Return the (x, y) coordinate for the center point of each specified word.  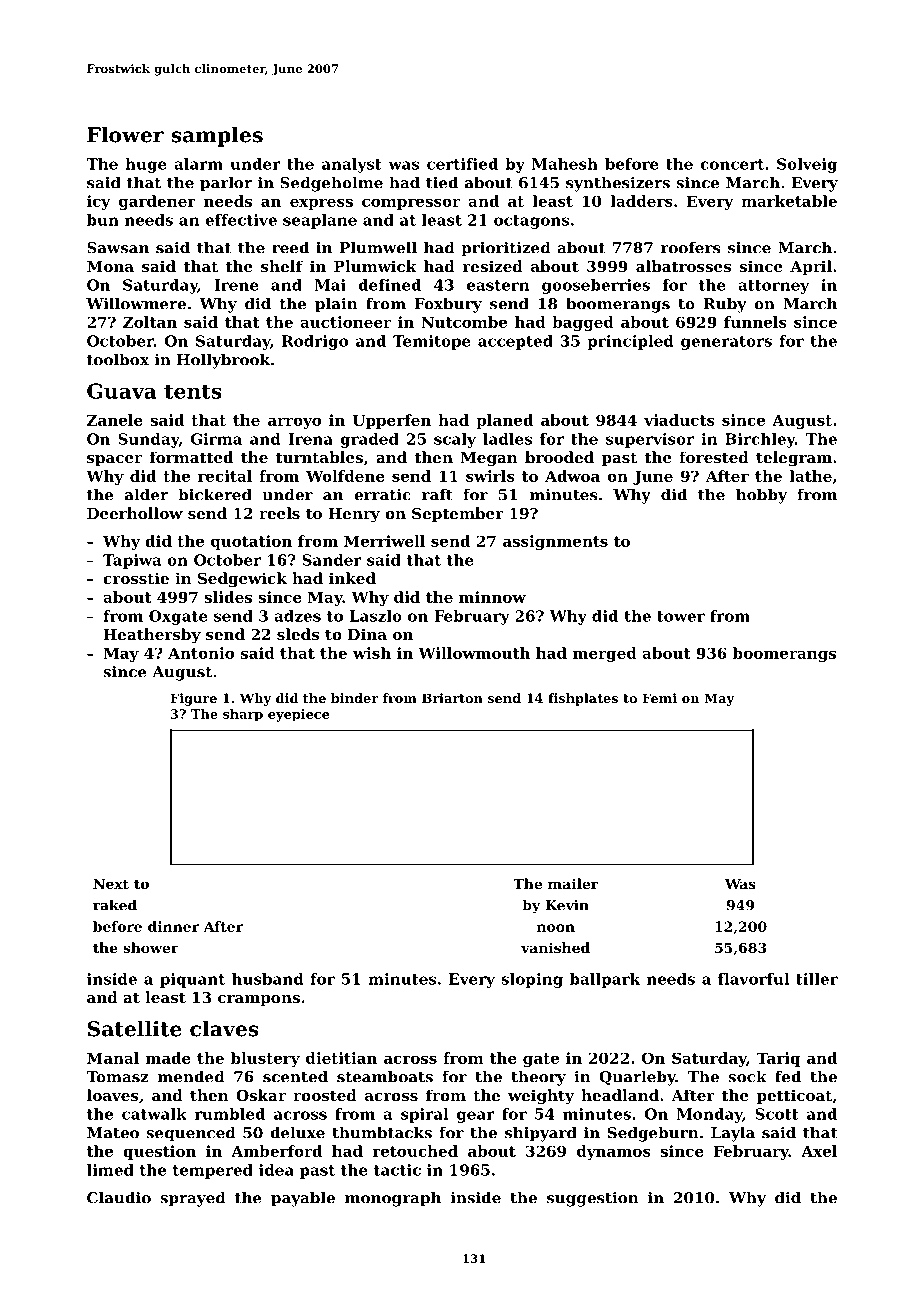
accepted (515, 342)
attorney (773, 287)
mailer (573, 883)
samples (217, 136)
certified (462, 164)
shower (151, 947)
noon (556, 928)
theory (538, 1078)
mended (191, 1076)
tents (193, 391)
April (811, 267)
